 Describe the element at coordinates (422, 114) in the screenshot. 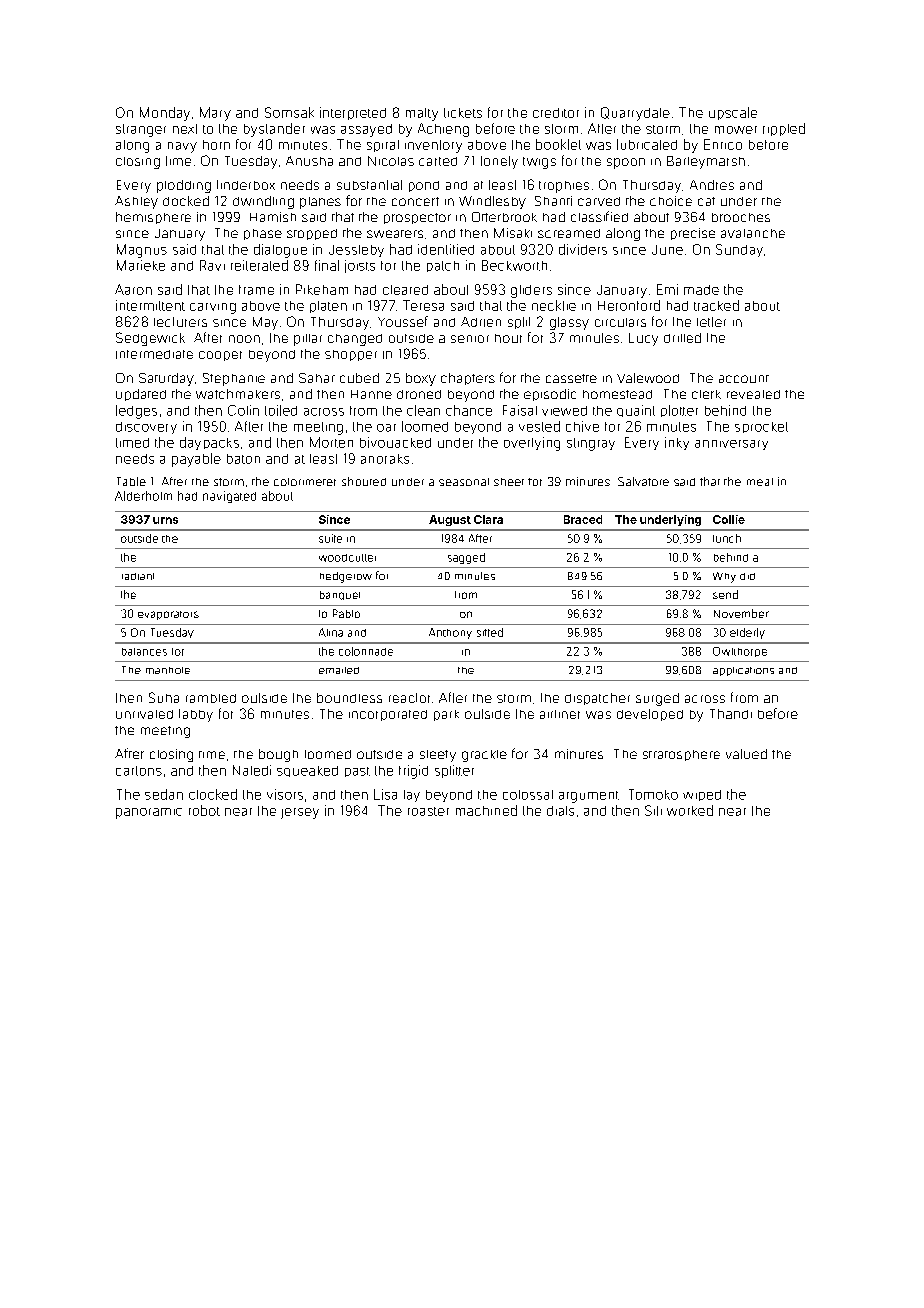

I see `malty` at that location.
